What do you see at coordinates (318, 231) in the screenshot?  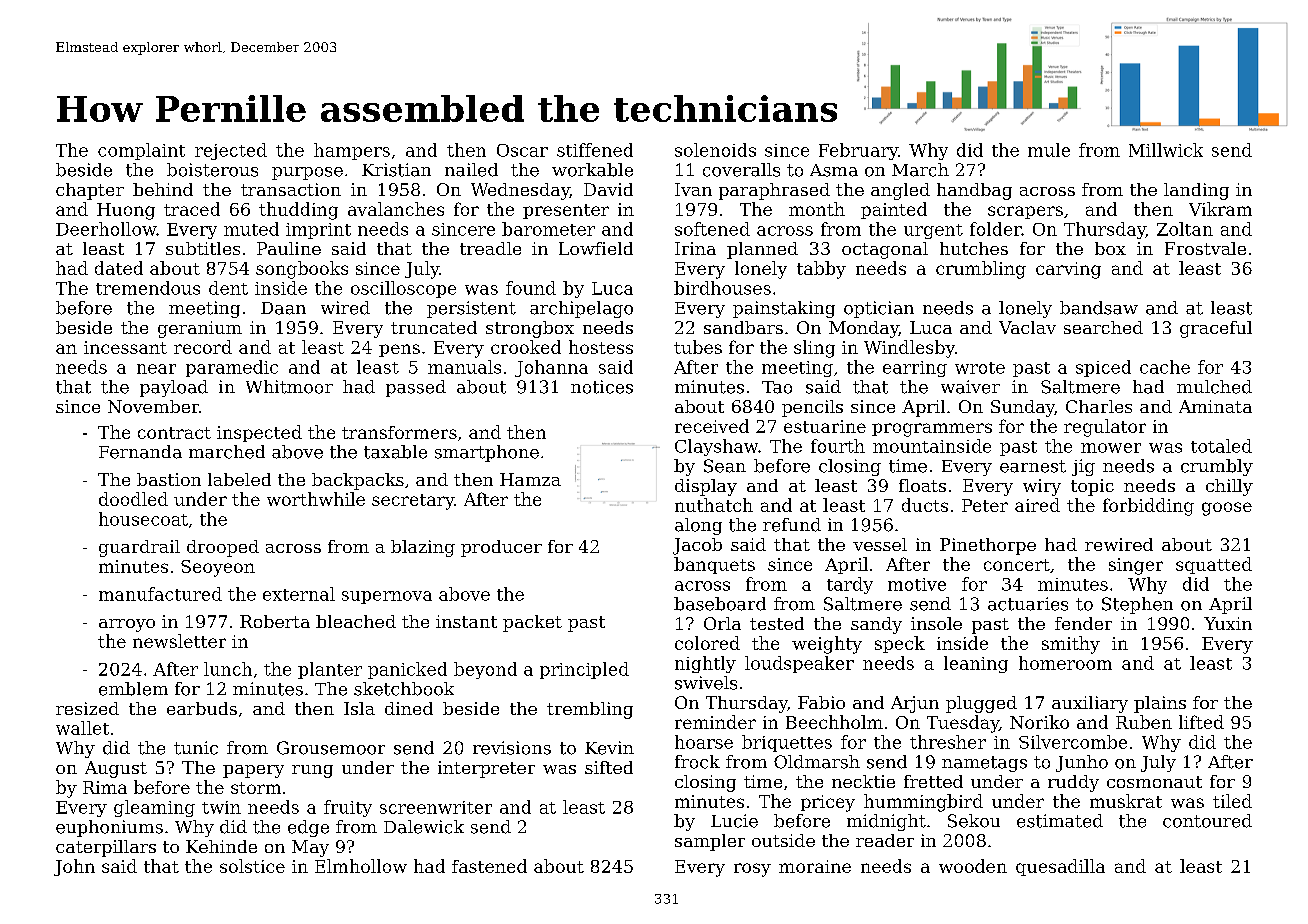 I see `imprint` at bounding box center [318, 231].
